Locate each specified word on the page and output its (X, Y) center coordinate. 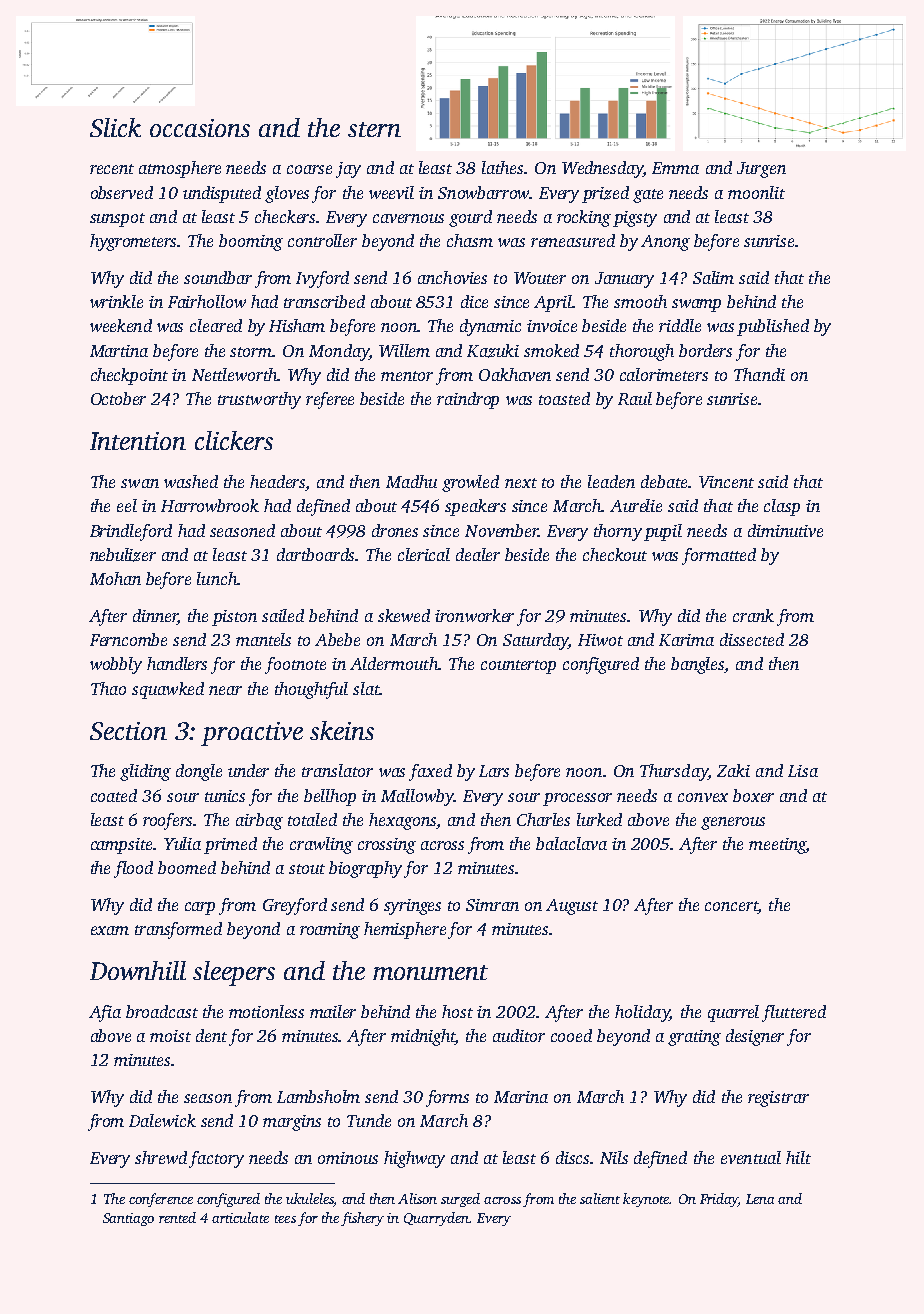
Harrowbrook (210, 505)
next (521, 483)
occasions (200, 128)
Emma (675, 168)
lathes (502, 167)
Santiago (128, 1219)
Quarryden (436, 1219)
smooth (640, 301)
